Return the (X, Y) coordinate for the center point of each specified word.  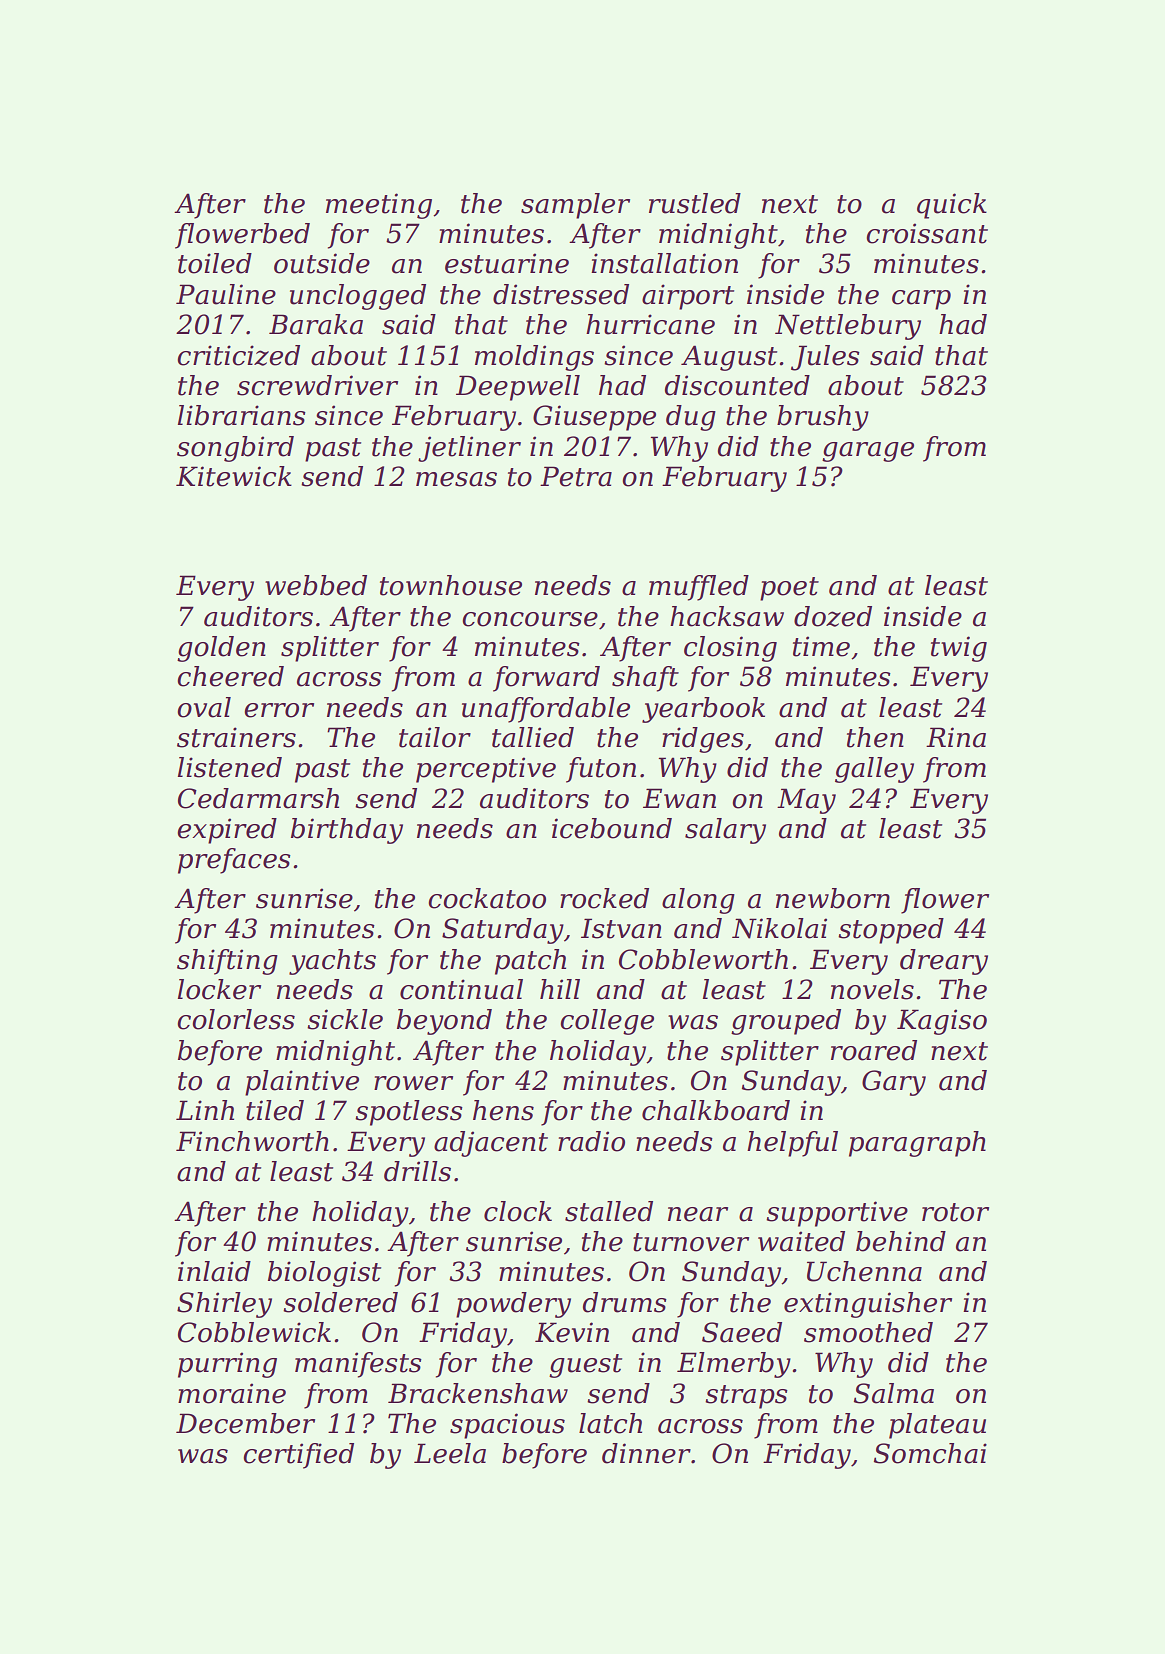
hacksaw (727, 616)
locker (219, 989)
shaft (645, 679)
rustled (695, 203)
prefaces (234, 861)
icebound (612, 828)
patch (530, 962)
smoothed (868, 1332)
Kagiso (942, 1022)
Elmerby (734, 1365)
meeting (379, 206)
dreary (944, 962)
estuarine (507, 263)
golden (221, 649)
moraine (232, 1393)
